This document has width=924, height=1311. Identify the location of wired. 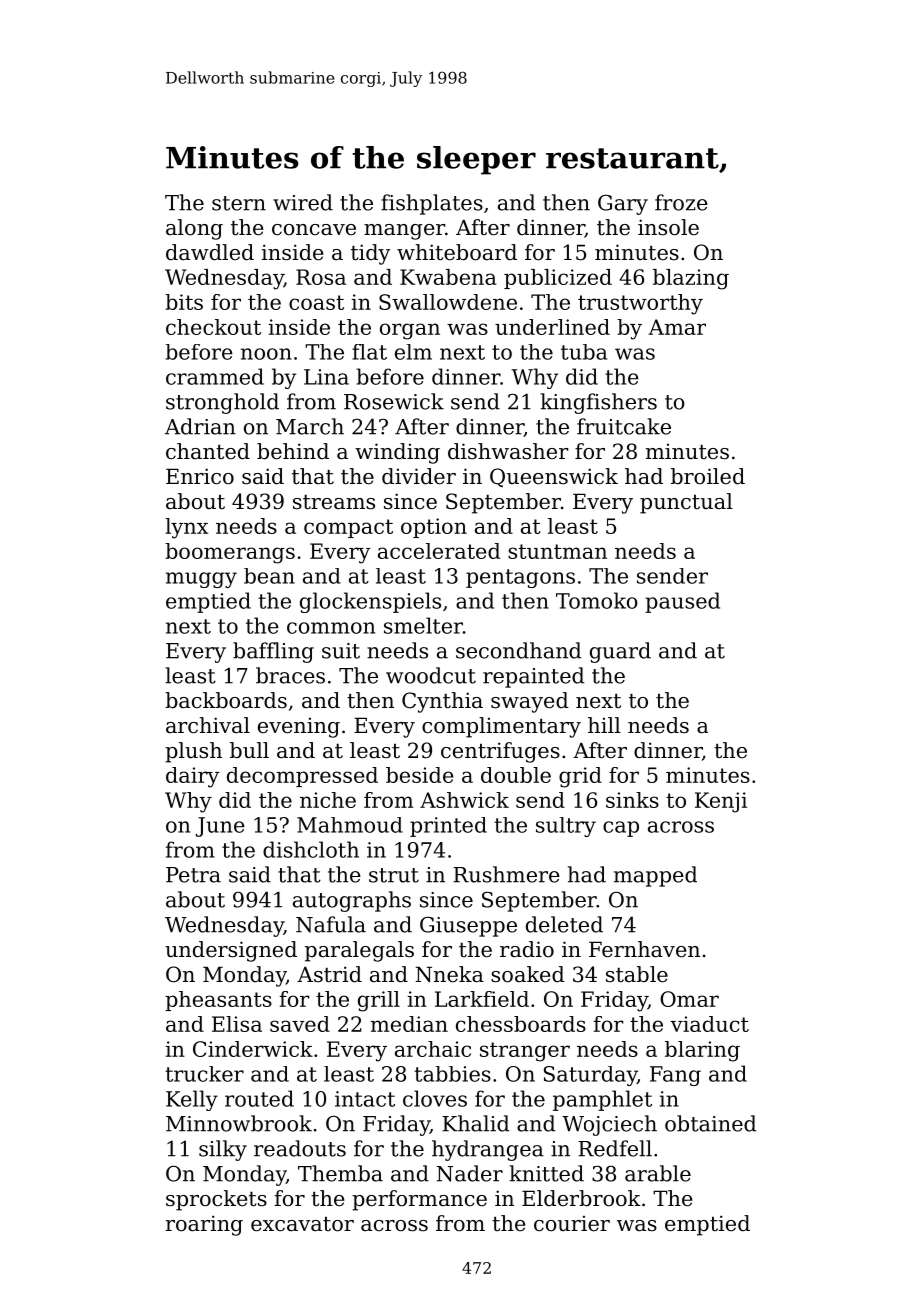
(303, 202).
